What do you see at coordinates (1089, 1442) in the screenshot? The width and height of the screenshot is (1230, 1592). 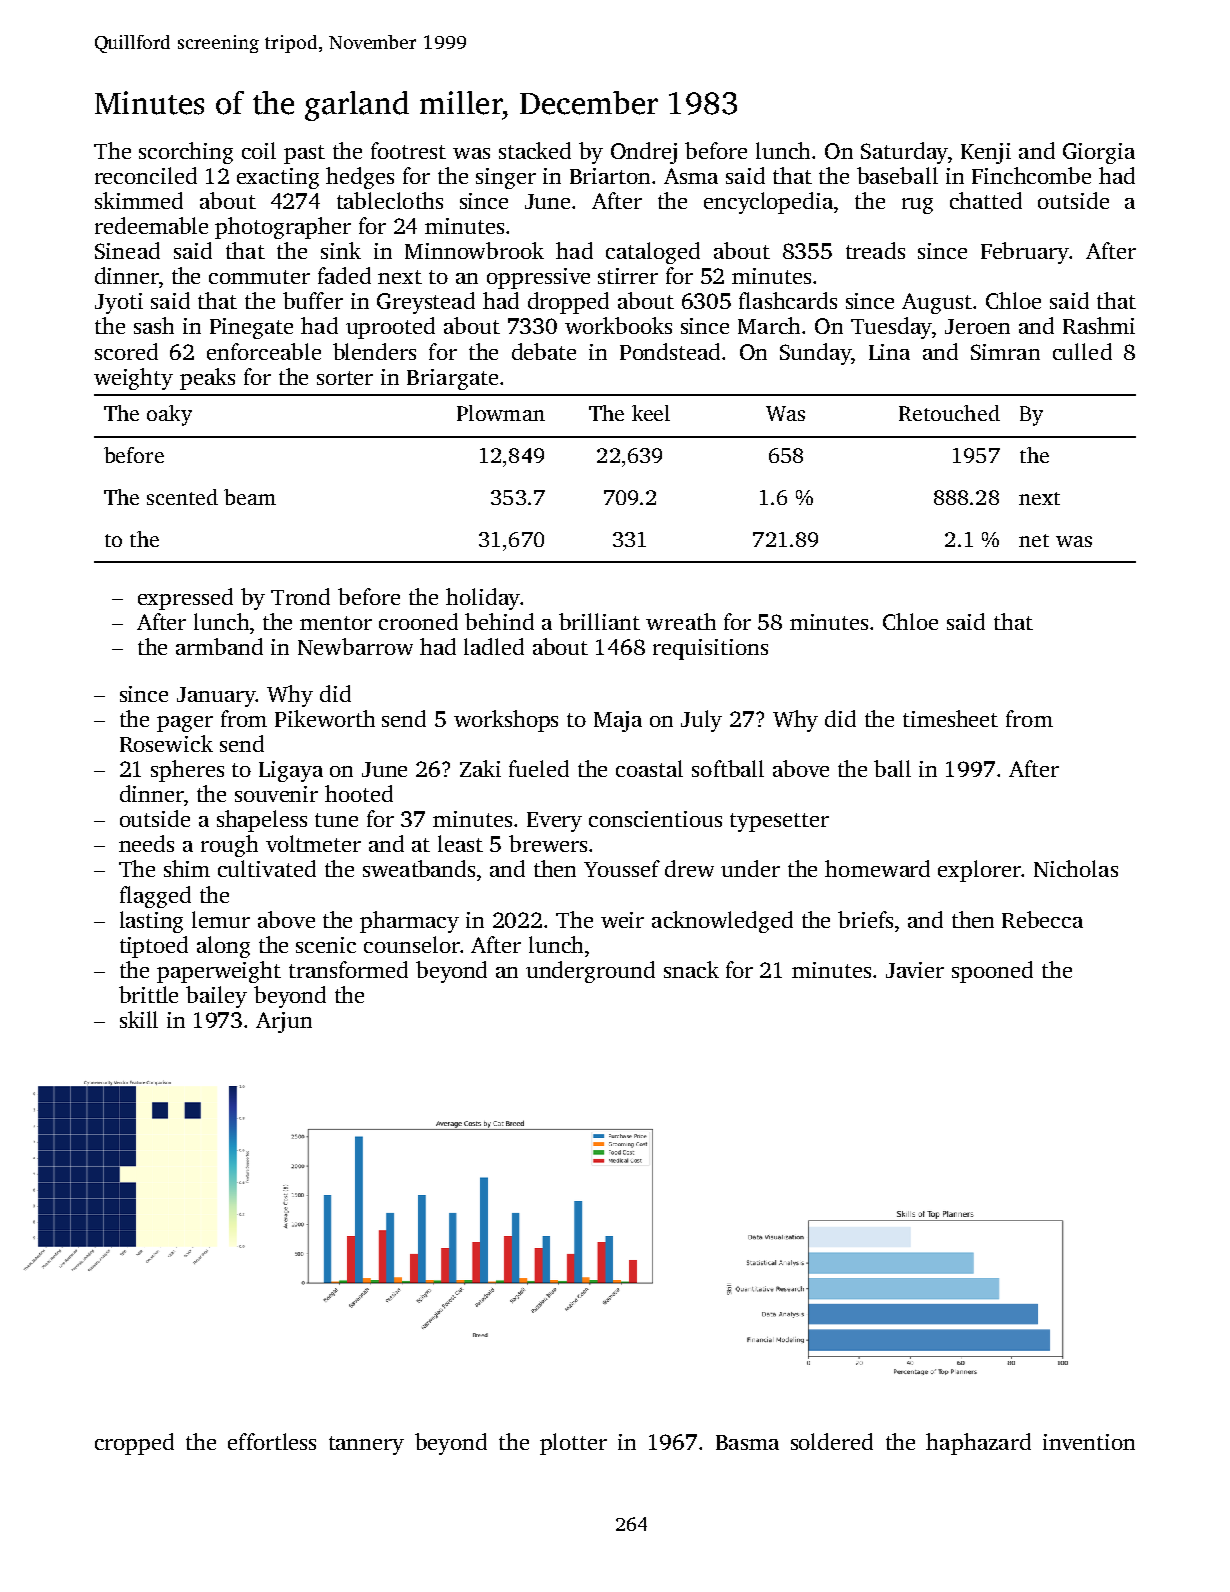 I see `invention` at bounding box center [1089, 1442].
